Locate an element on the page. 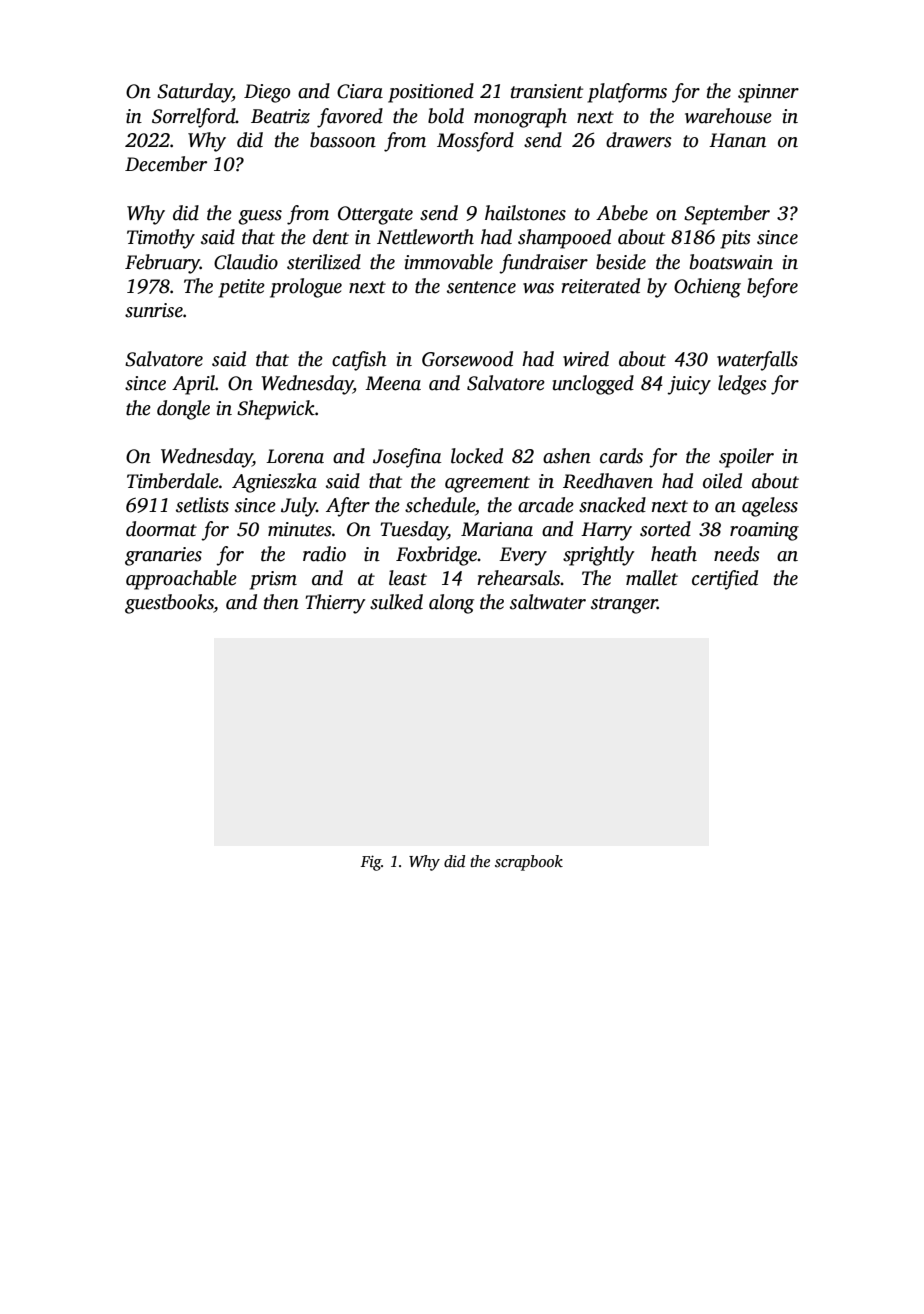 This page has height=1314, width=924. Sorrelford is located at coordinates (194, 118).
